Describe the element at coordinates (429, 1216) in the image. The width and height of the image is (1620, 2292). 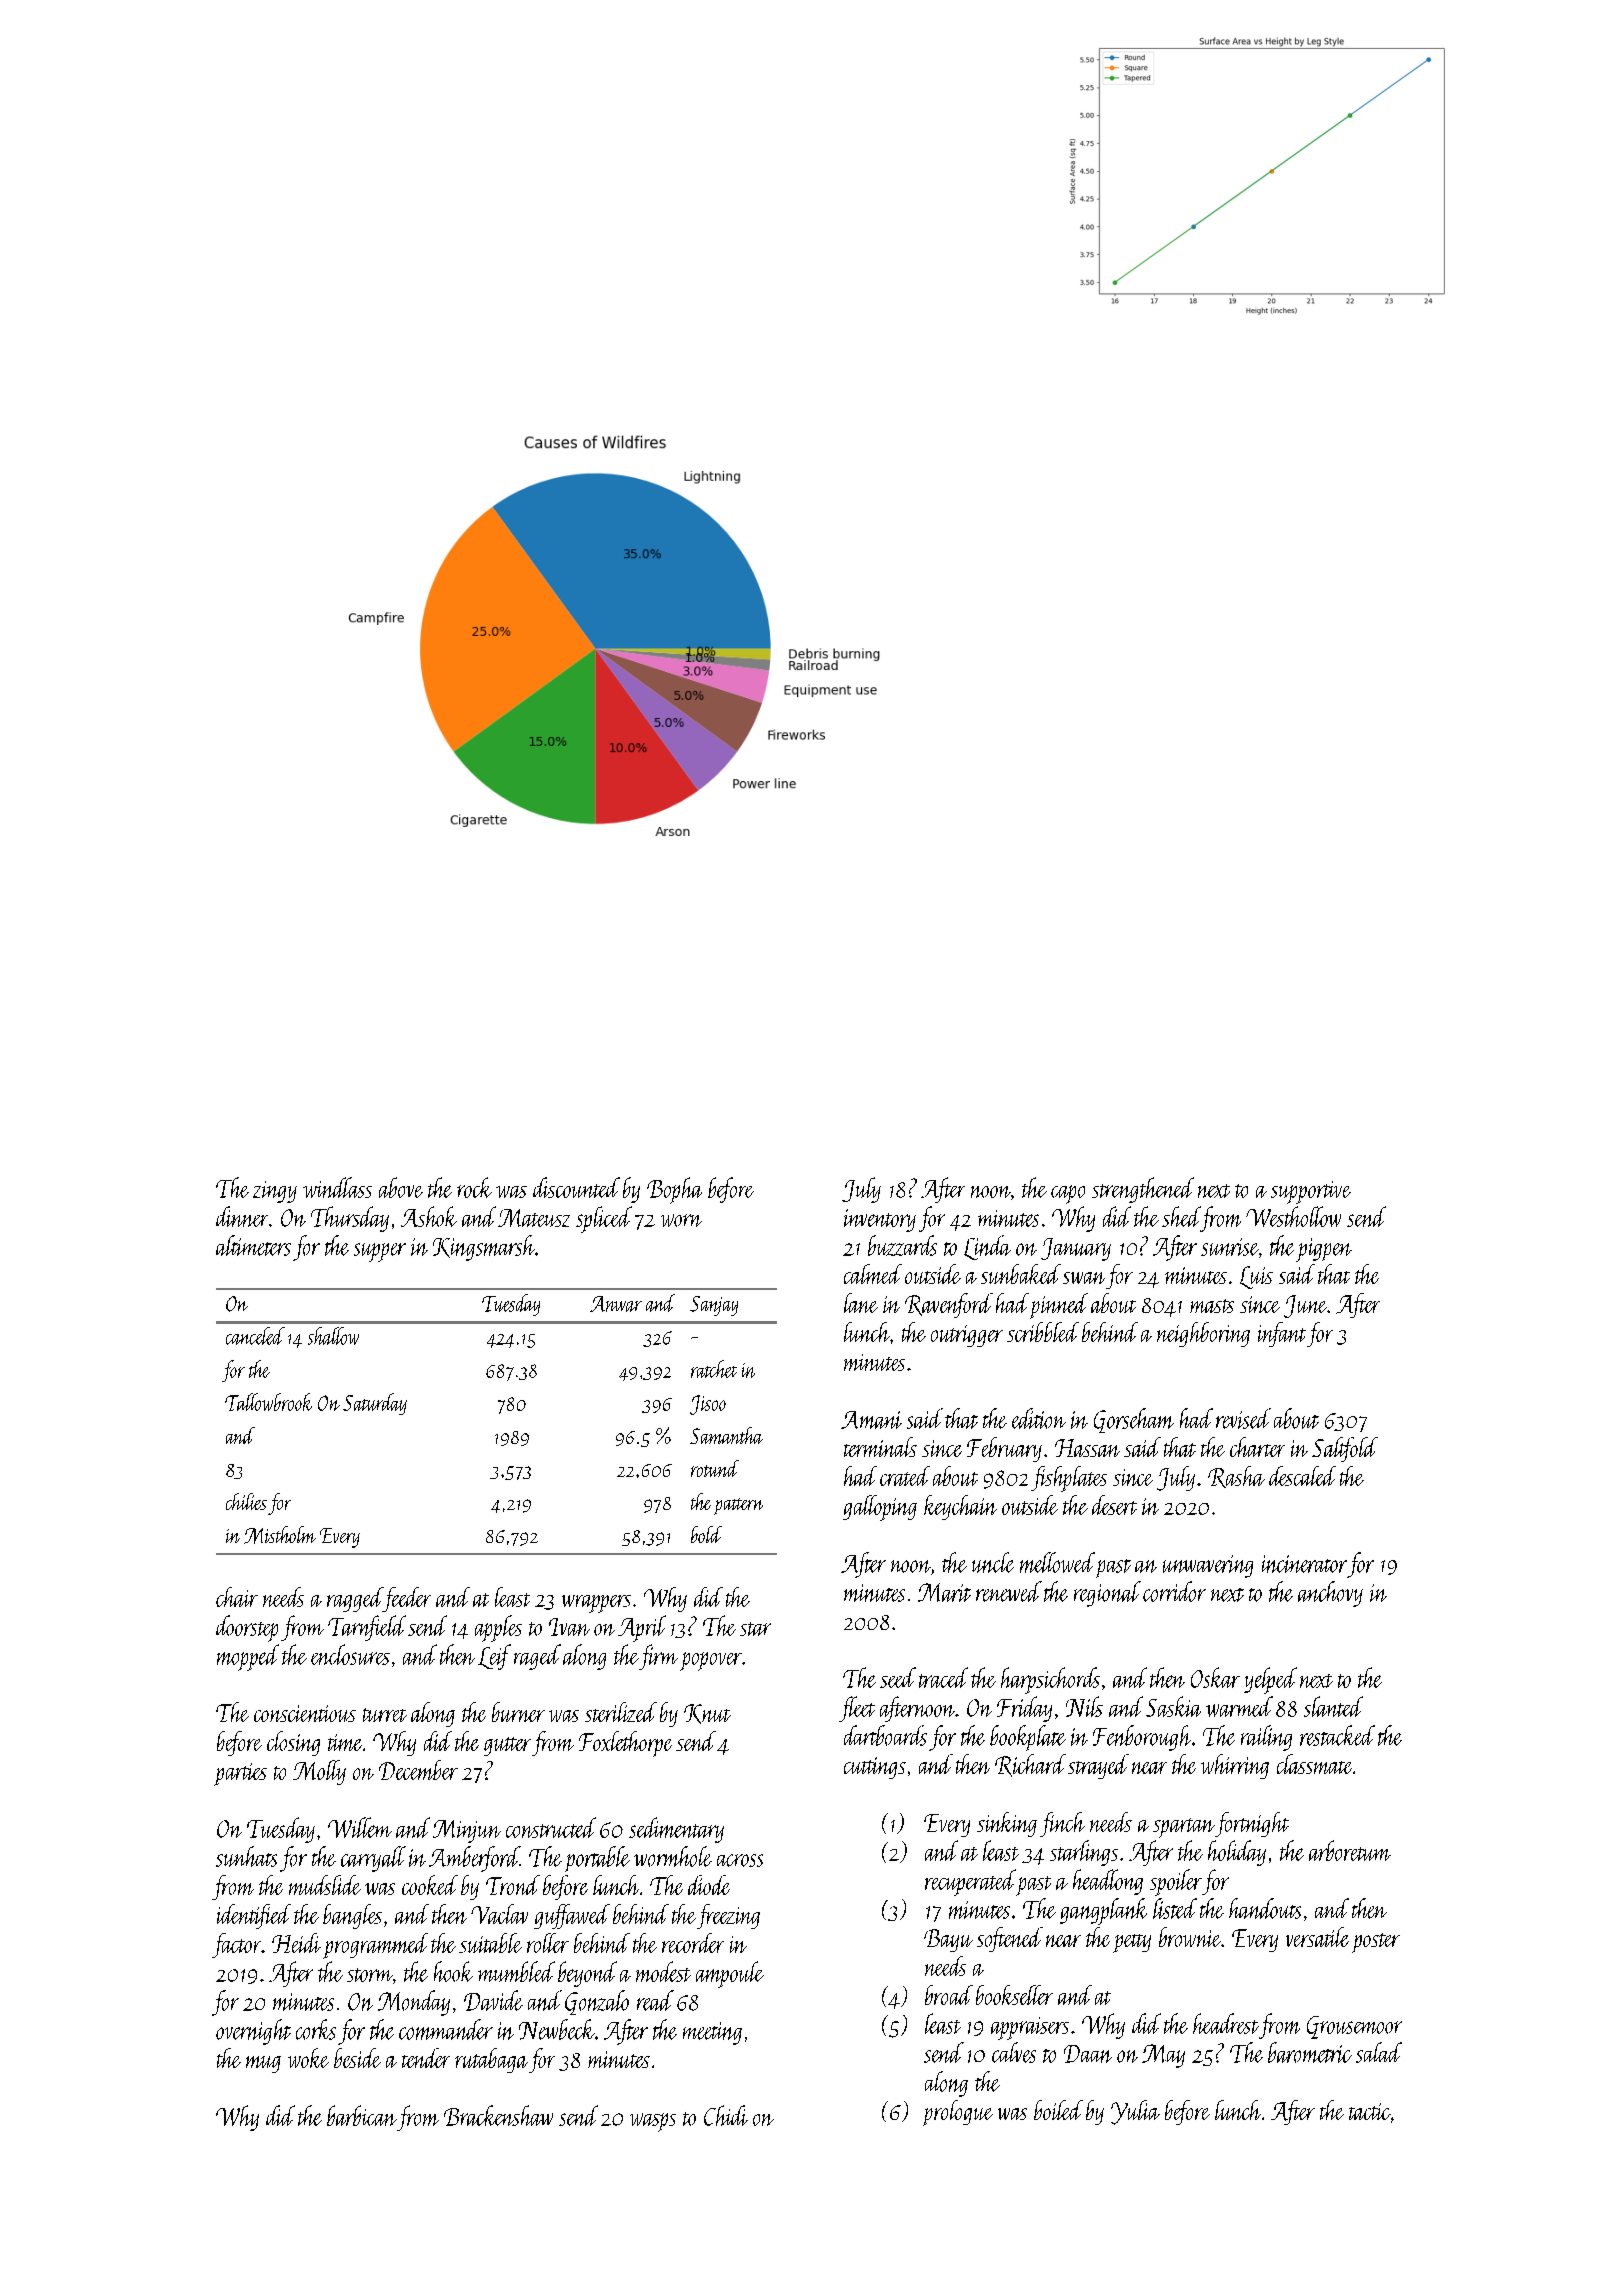
I see `Ashok` at that location.
